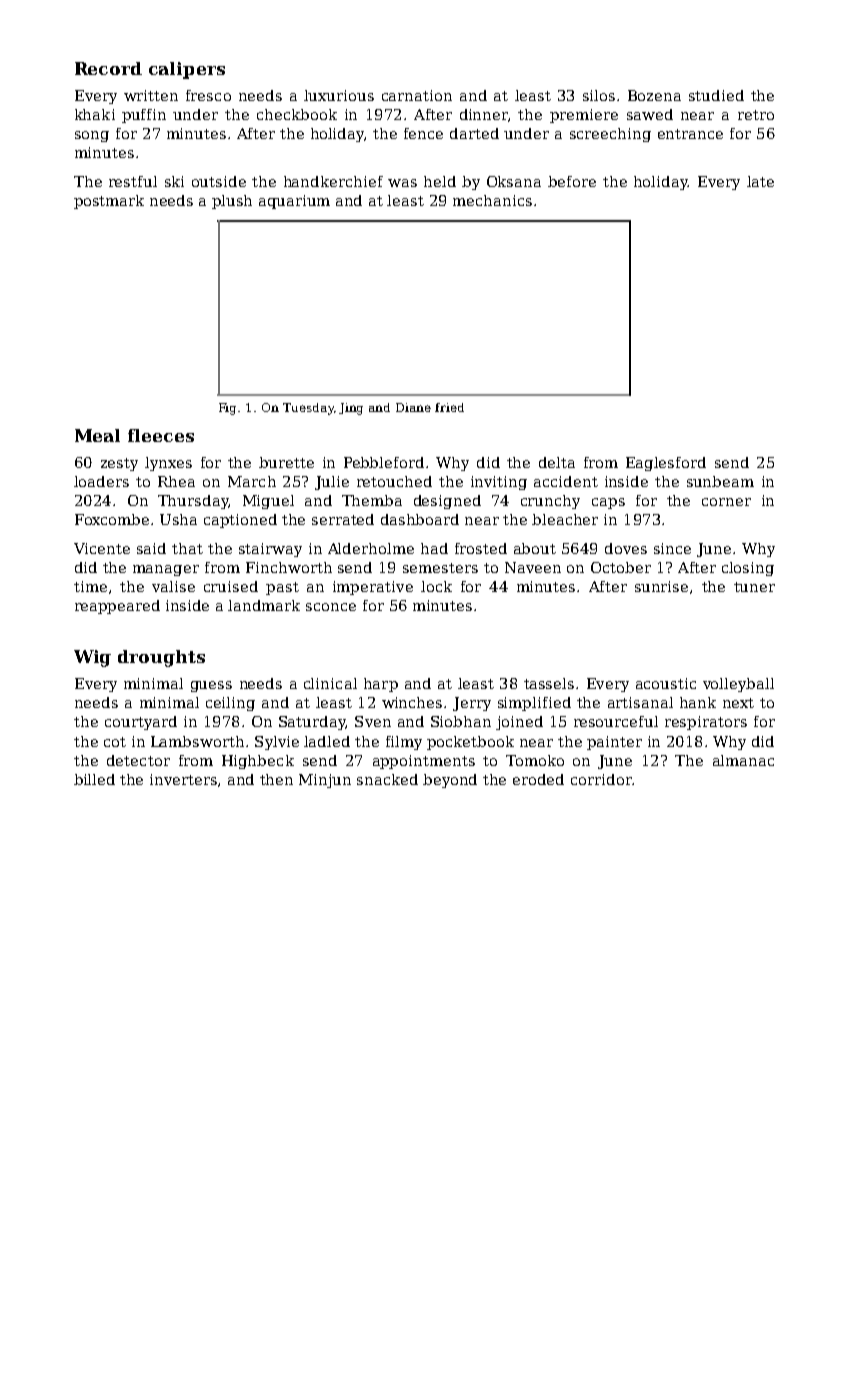  I want to click on Bozena, so click(654, 95).
